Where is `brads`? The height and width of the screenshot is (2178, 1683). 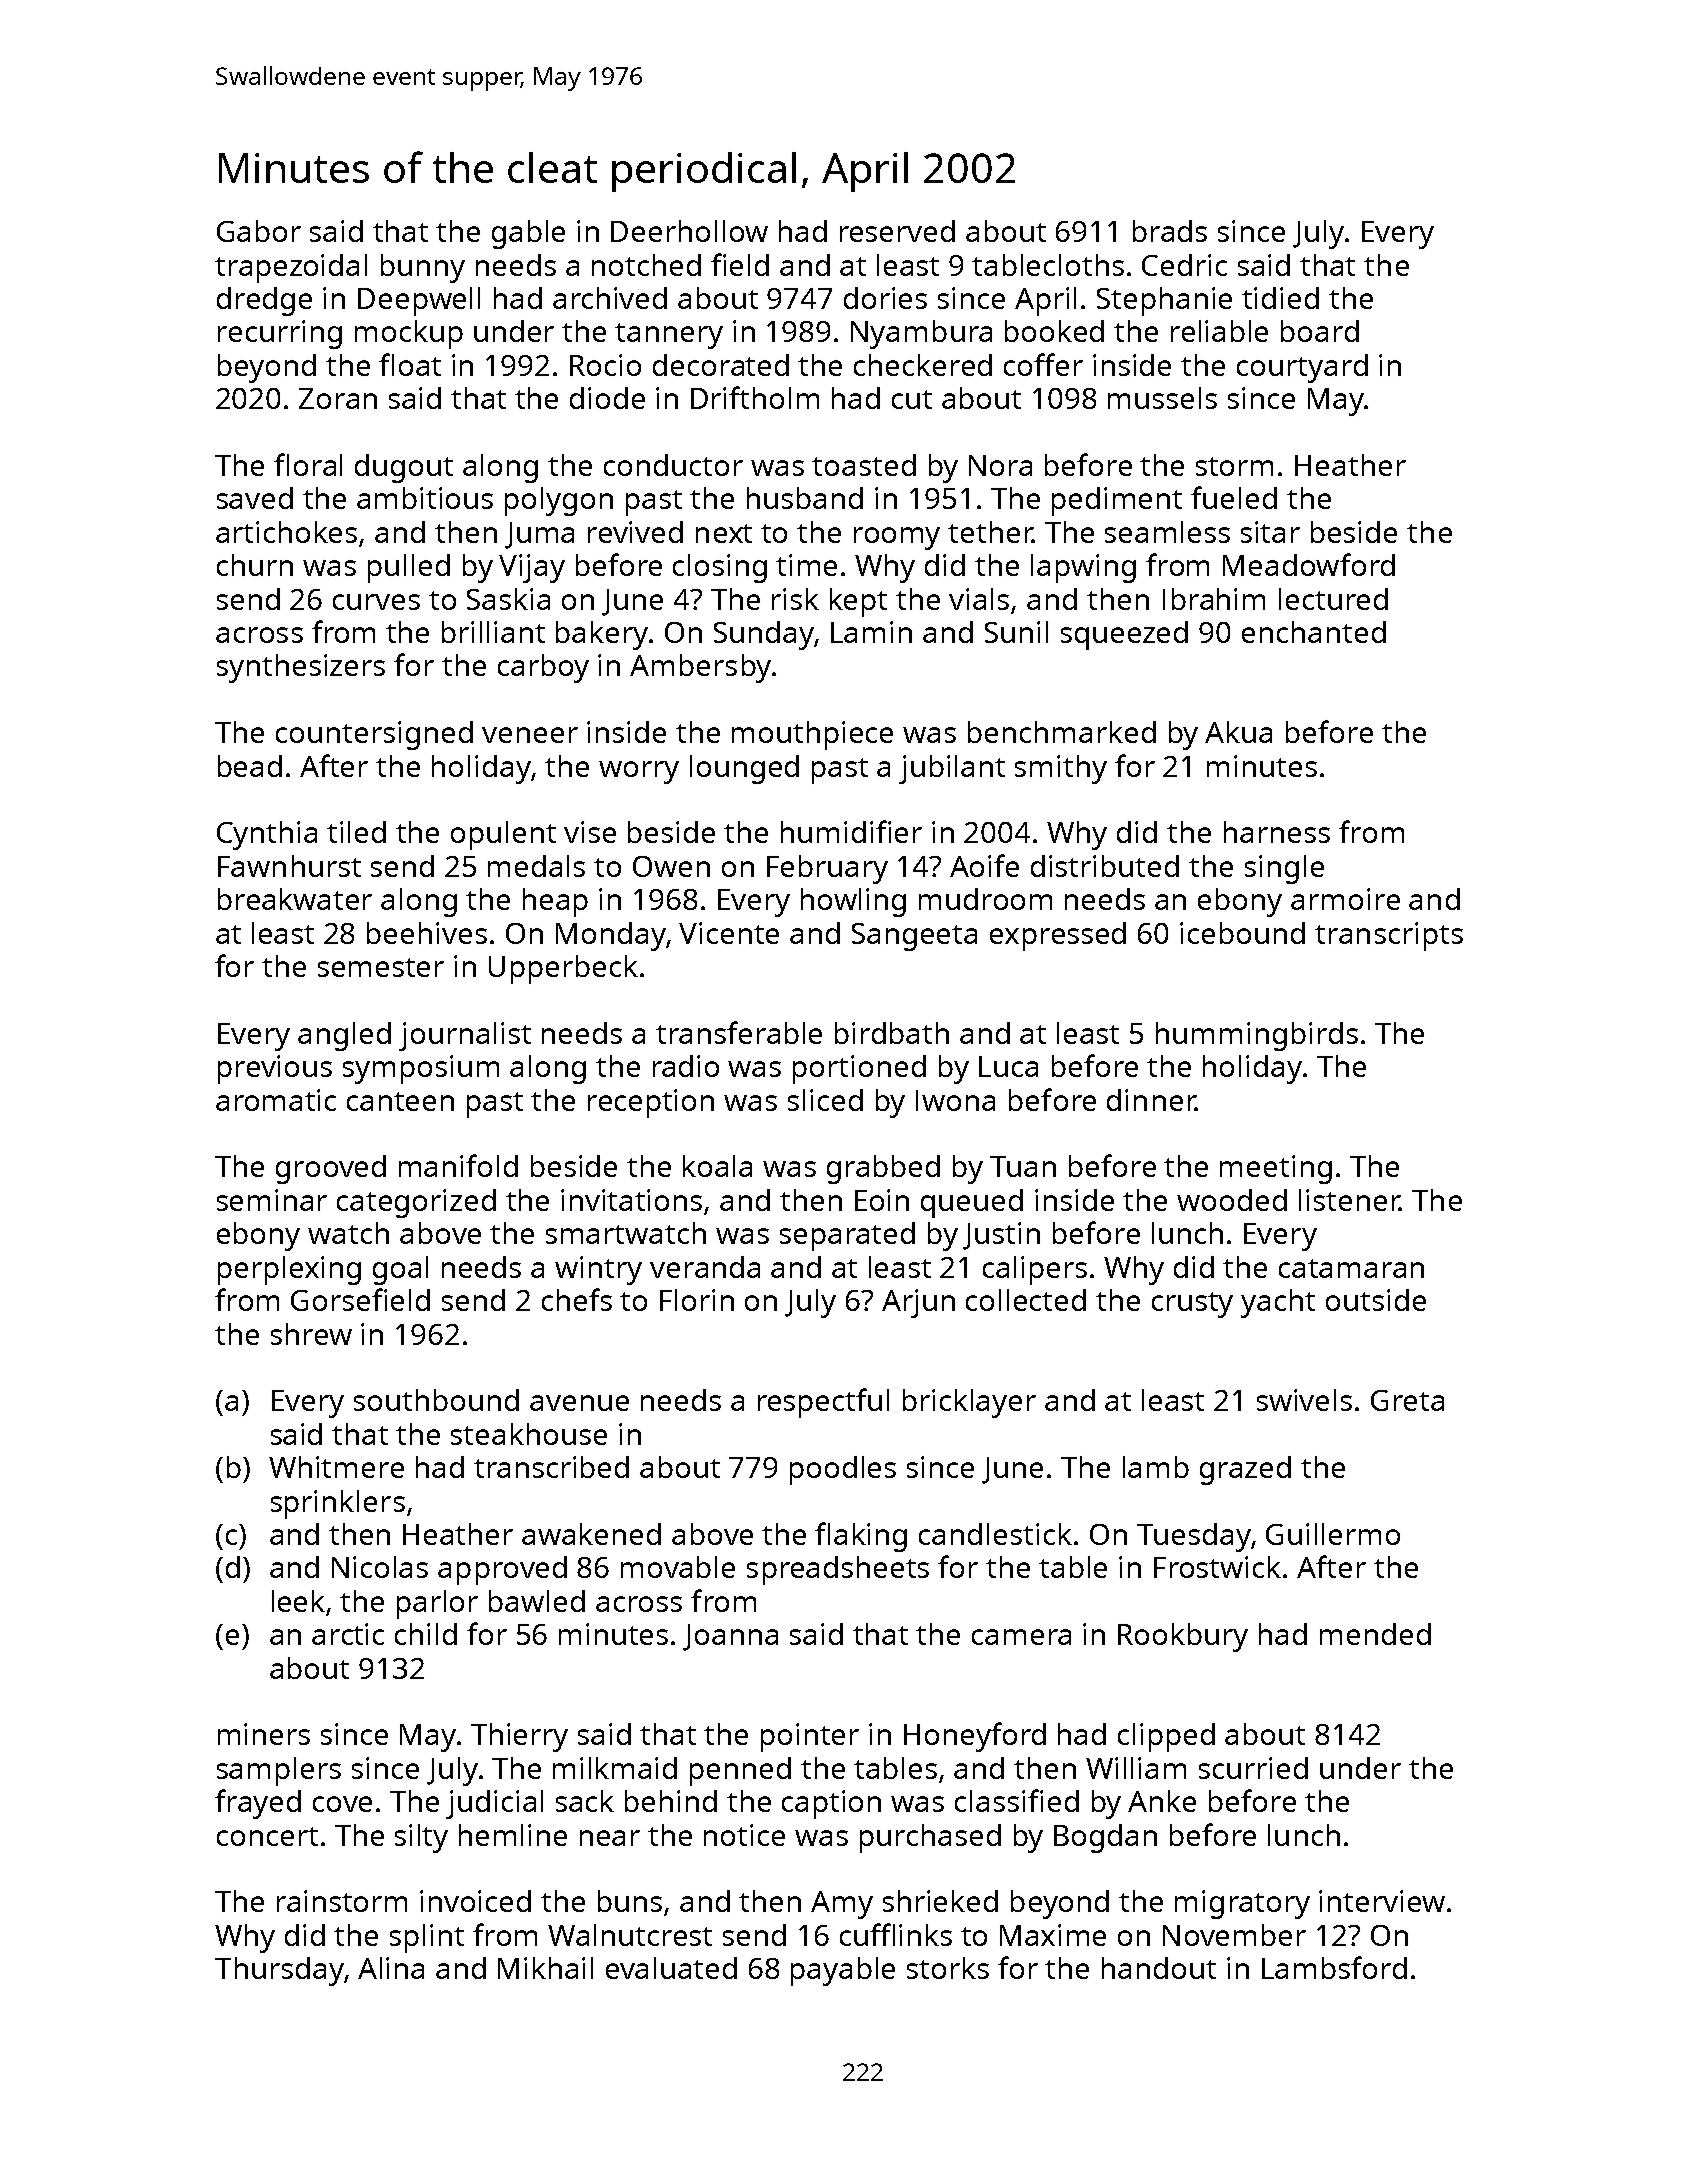 brads is located at coordinates (1170, 231).
